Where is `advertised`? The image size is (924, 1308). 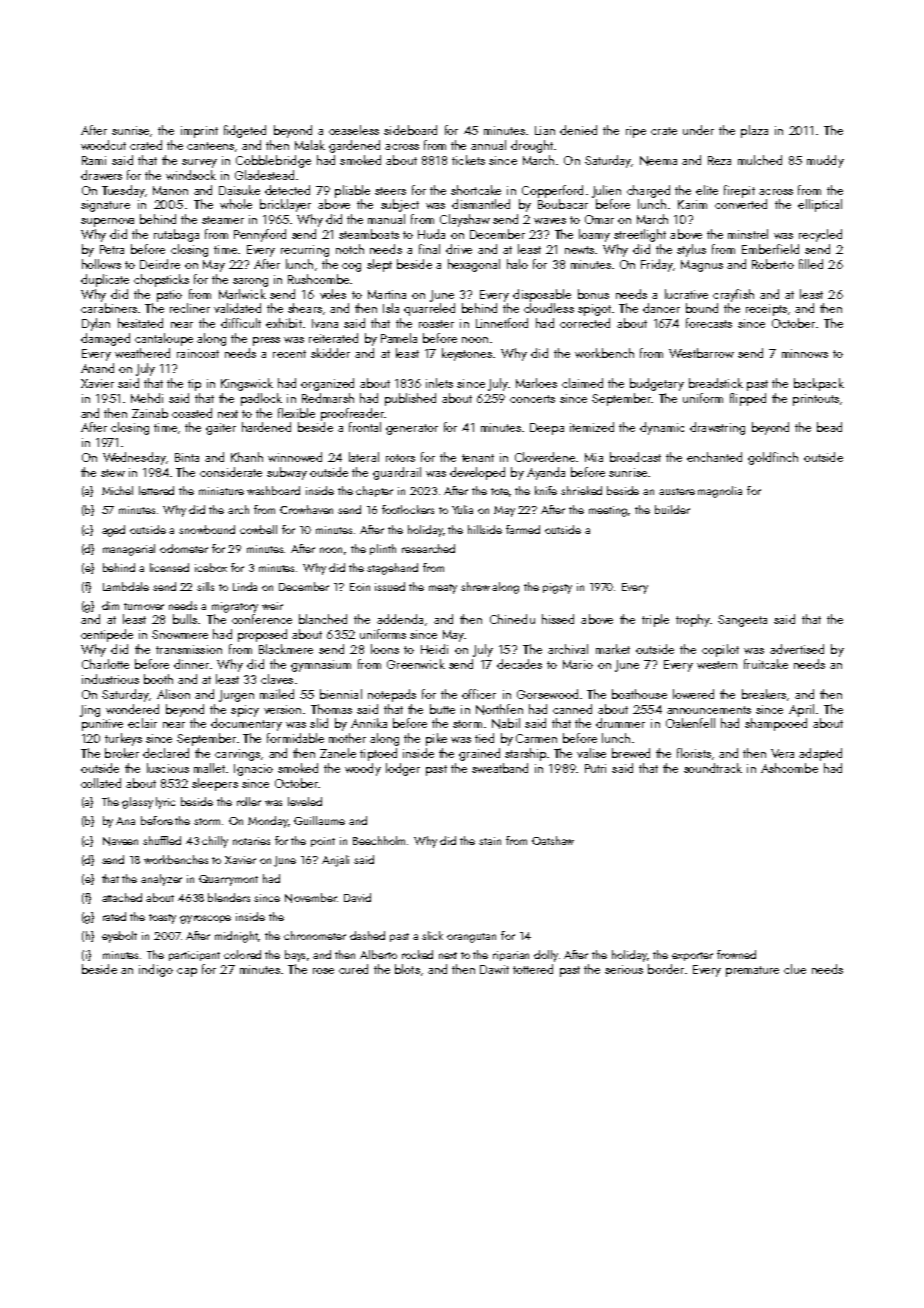
advertised is located at coordinates (797, 649).
